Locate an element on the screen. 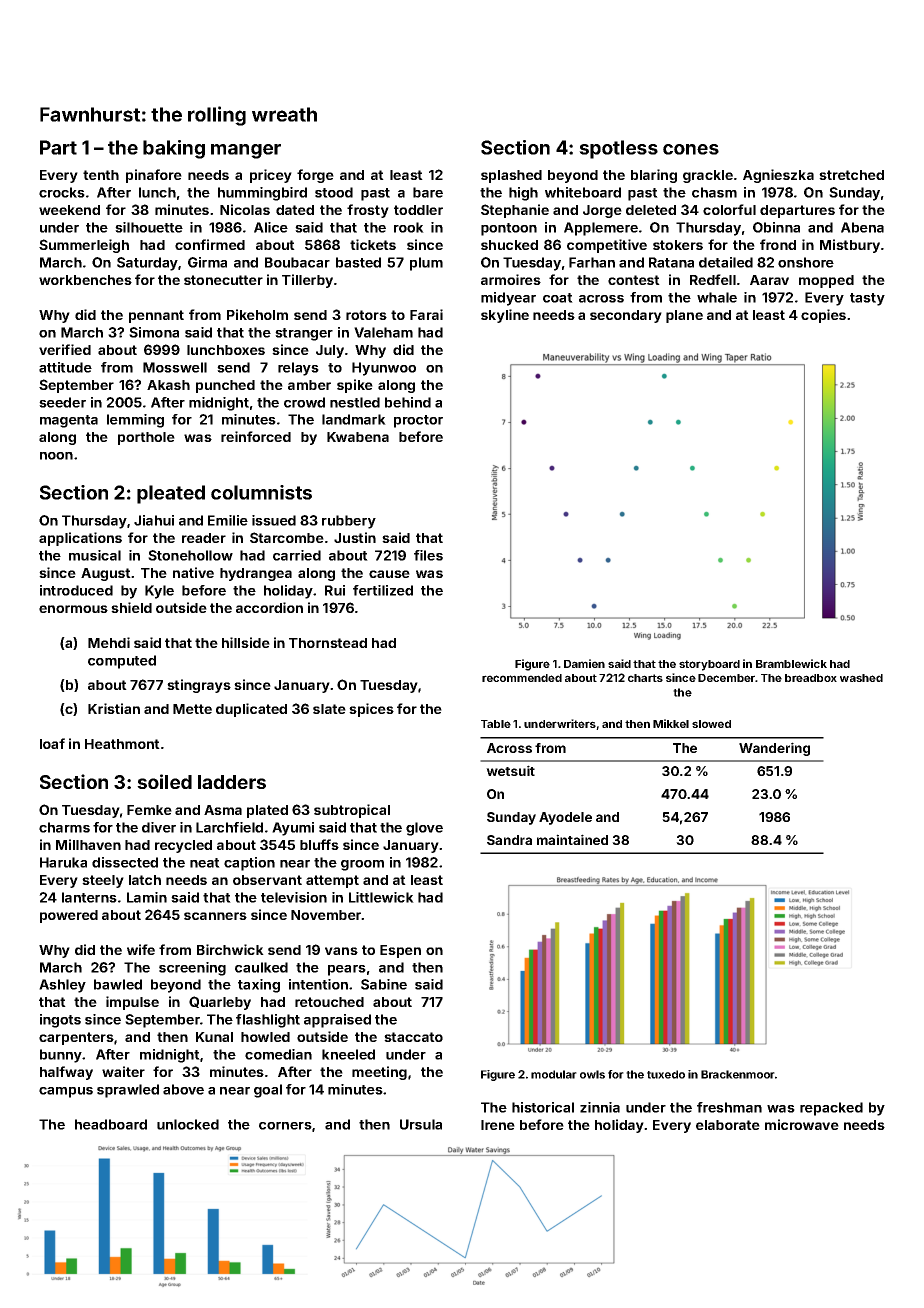 The width and height of the screenshot is (924, 1308). splashed is located at coordinates (511, 176).
